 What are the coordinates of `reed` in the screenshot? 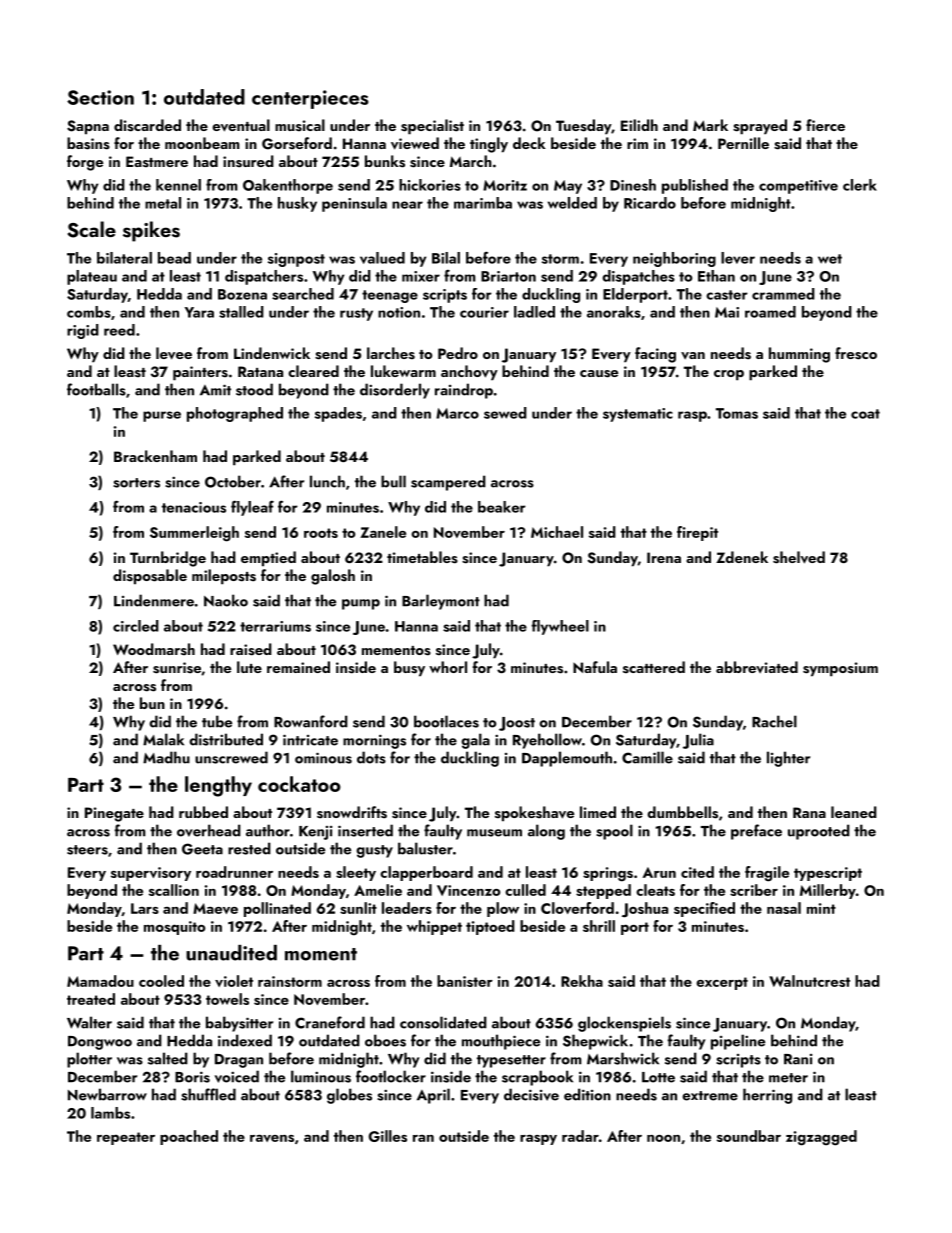 It's located at (119, 330).
